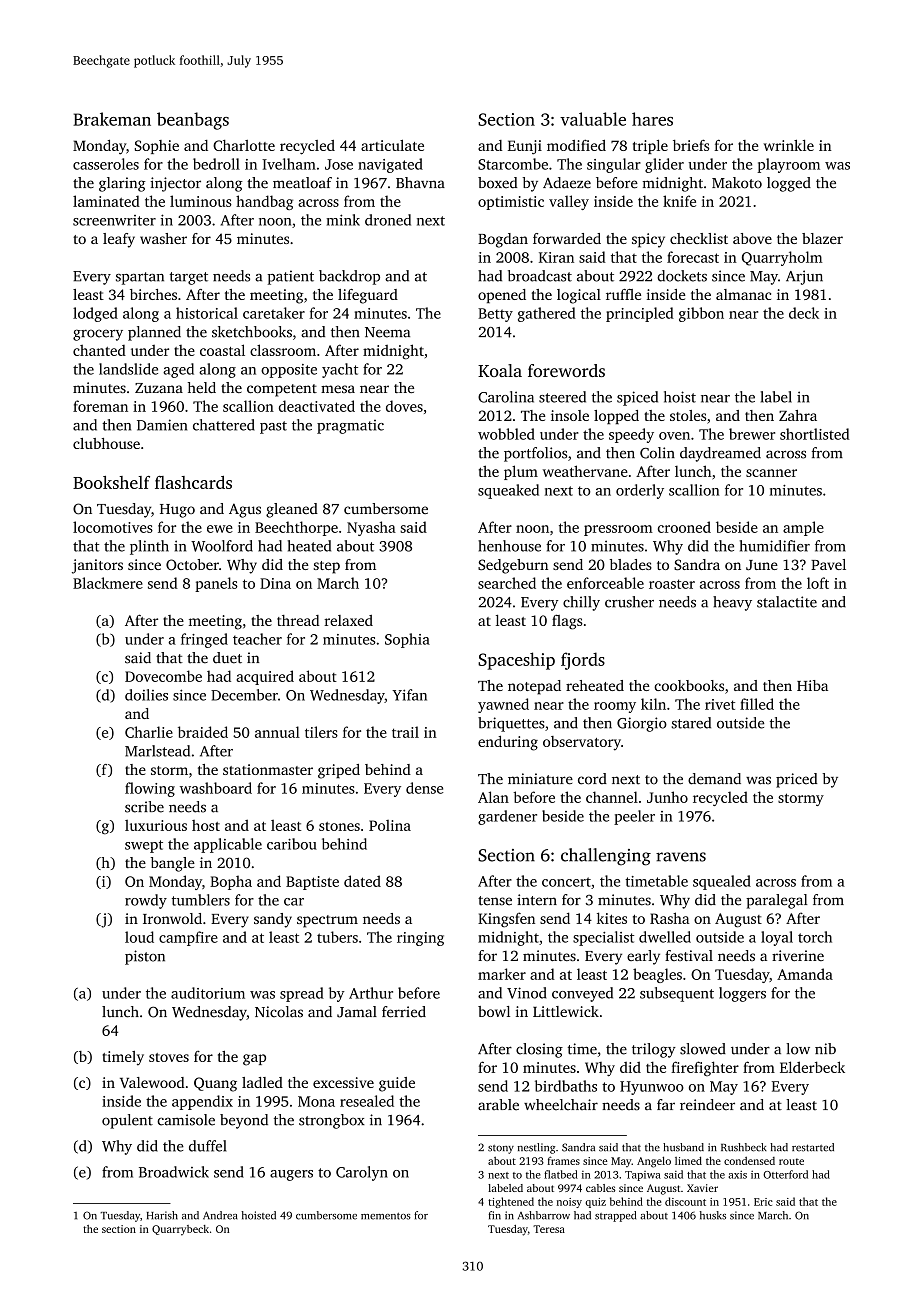 The height and width of the screenshot is (1308, 924). Describe the element at coordinates (216, 164) in the screenshot. I see `bedroll` at that location.
